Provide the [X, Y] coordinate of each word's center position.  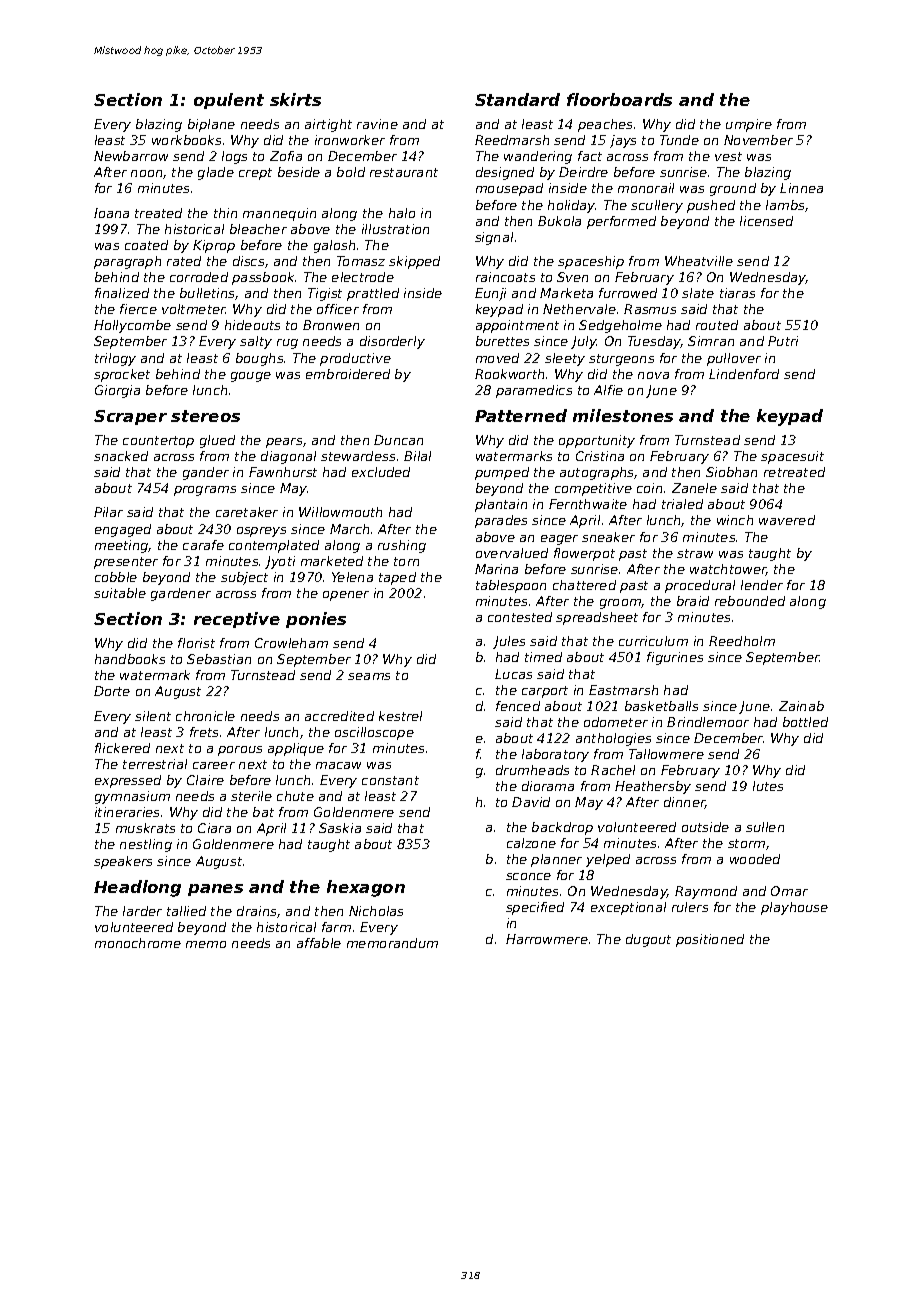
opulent [229, 101]
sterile [251, 796]
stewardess [358, 456]
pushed [711, 206]
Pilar [108, 512]
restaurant [404, 172]
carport [545, 692]
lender [762, 585]
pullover [734, 359]
